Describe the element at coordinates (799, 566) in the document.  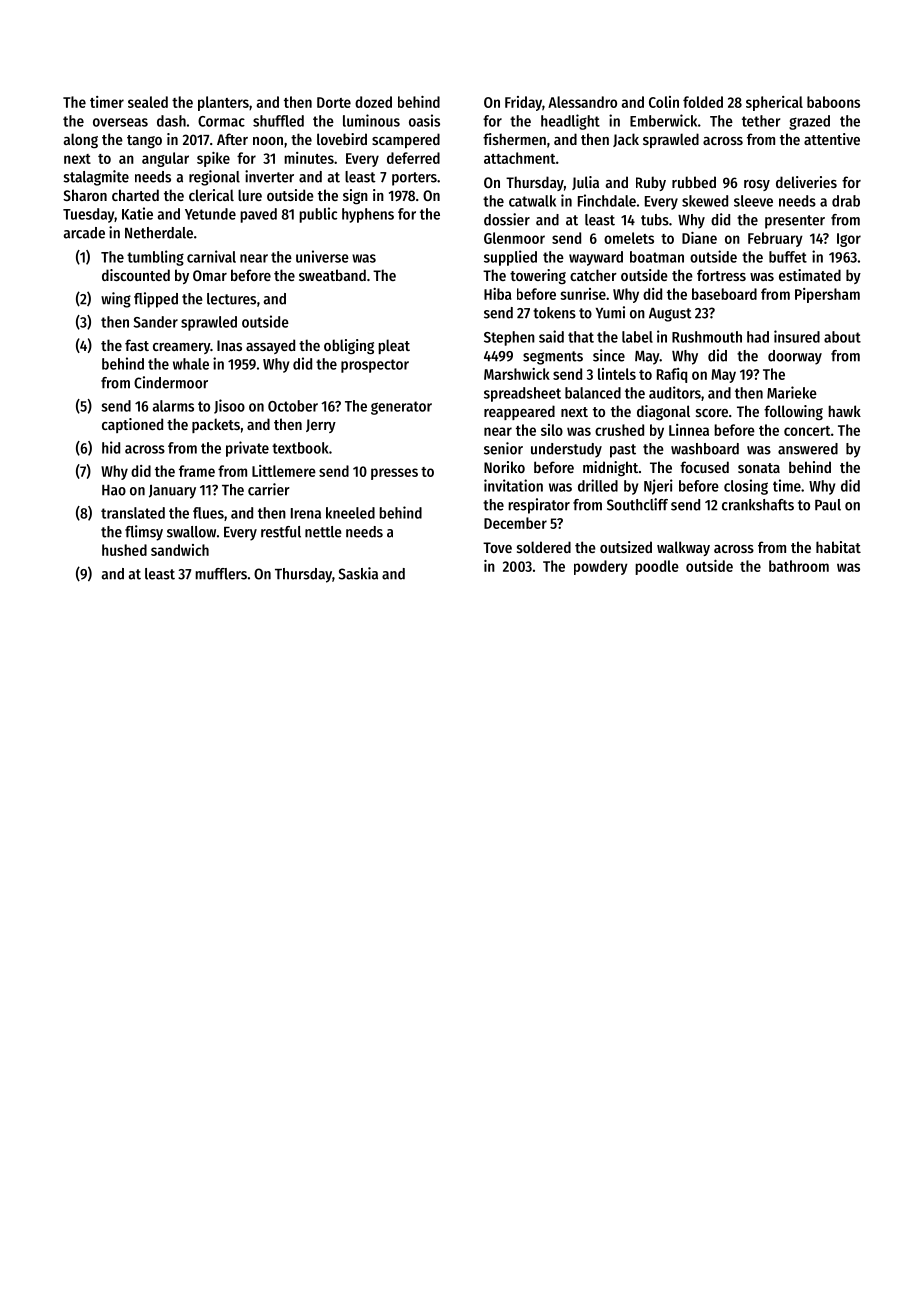
I see `bathroom` at that location.
